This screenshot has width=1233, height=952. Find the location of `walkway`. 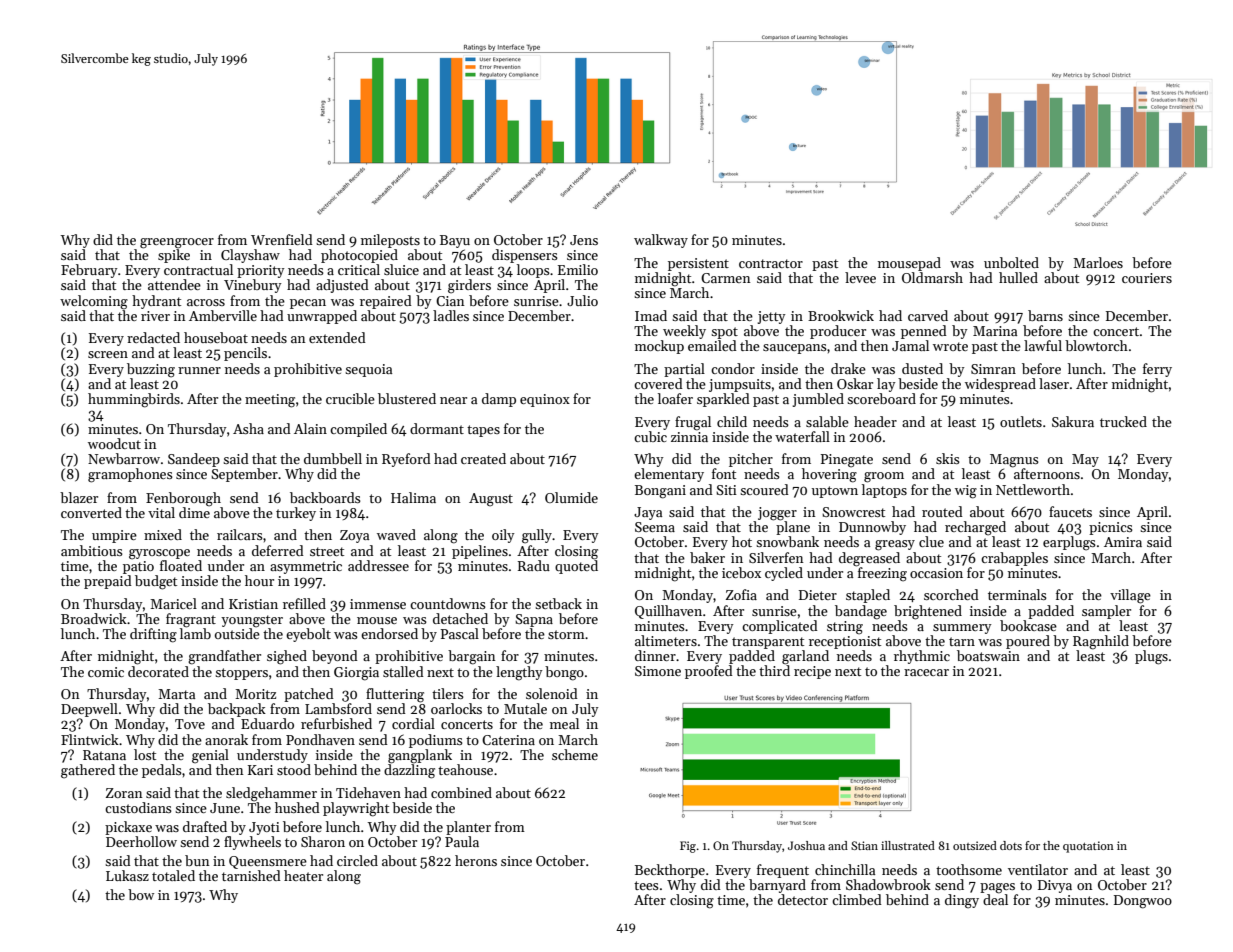

walkway is located at coordinates (661, 241).
